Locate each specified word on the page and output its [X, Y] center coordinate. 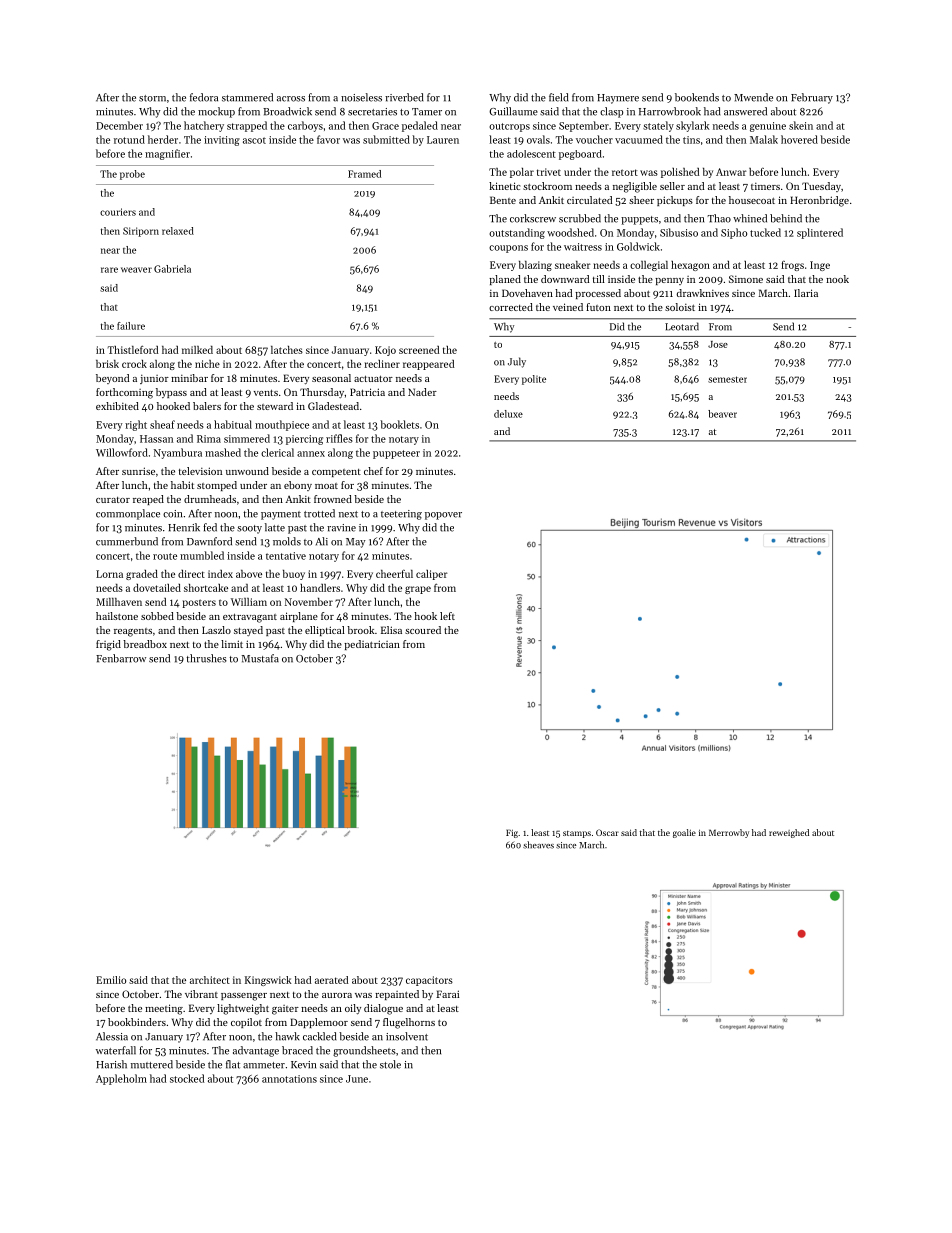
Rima [209, 439]
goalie [684, 833]
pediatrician [372, 645]
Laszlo [216, 630]
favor [328, 139]
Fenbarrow [121, 658]
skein [801, 125]
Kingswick [268, 981]
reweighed [789, 833]
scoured [423, 630]
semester [727, 379]
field [559, 97]
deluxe [508, 414]
